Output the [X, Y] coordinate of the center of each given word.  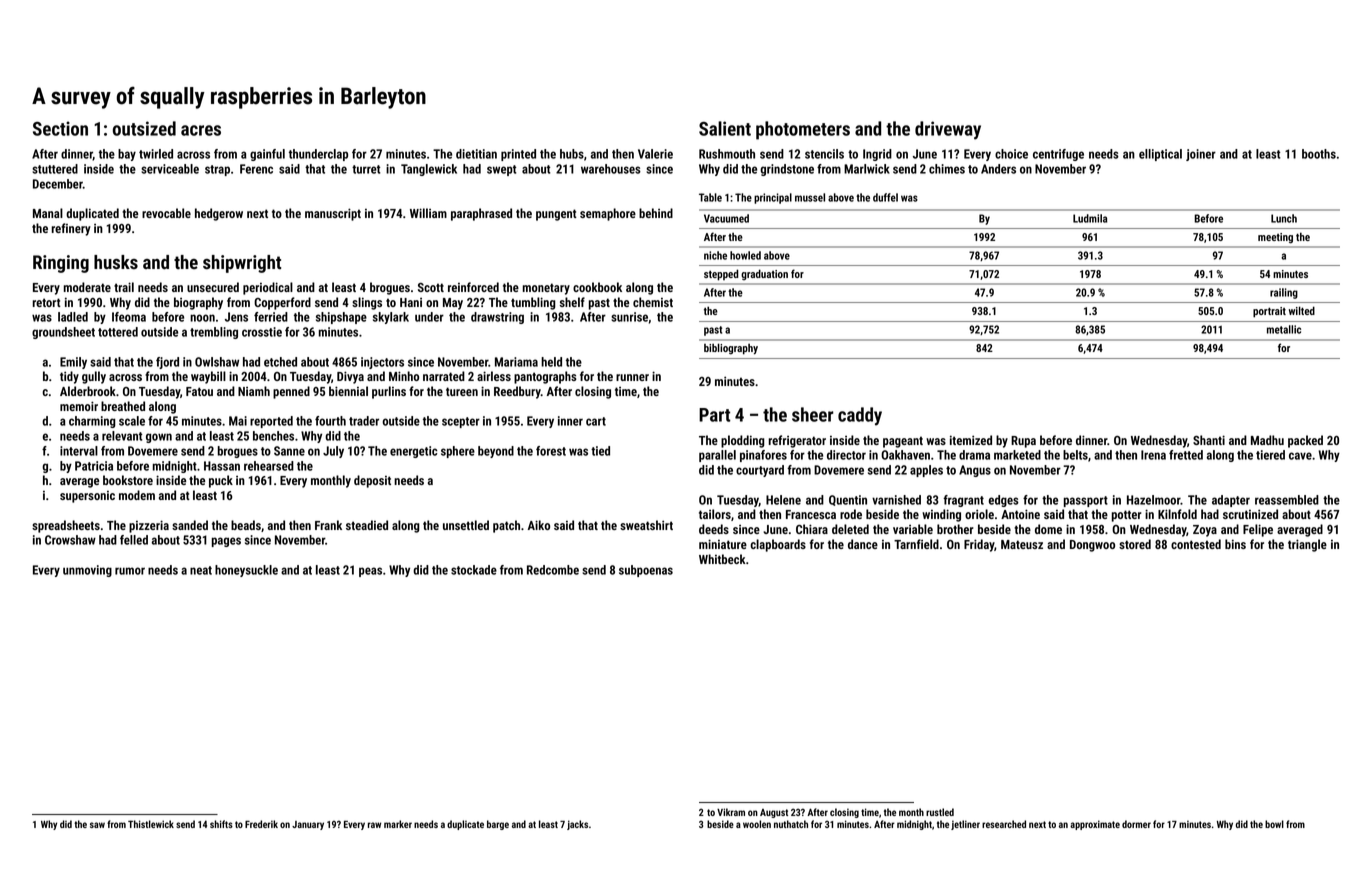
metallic [1284, 329]
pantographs [545, 377]
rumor [130, 571]
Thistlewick [151, 824]
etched [280, 362]
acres [201, 130]
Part [715, 415]
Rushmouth [727, 154]
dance [863, 544]
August [774, 813]
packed [1305, 441]
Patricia [94, 466]
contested [1196, 544]
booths [1319, 154]
